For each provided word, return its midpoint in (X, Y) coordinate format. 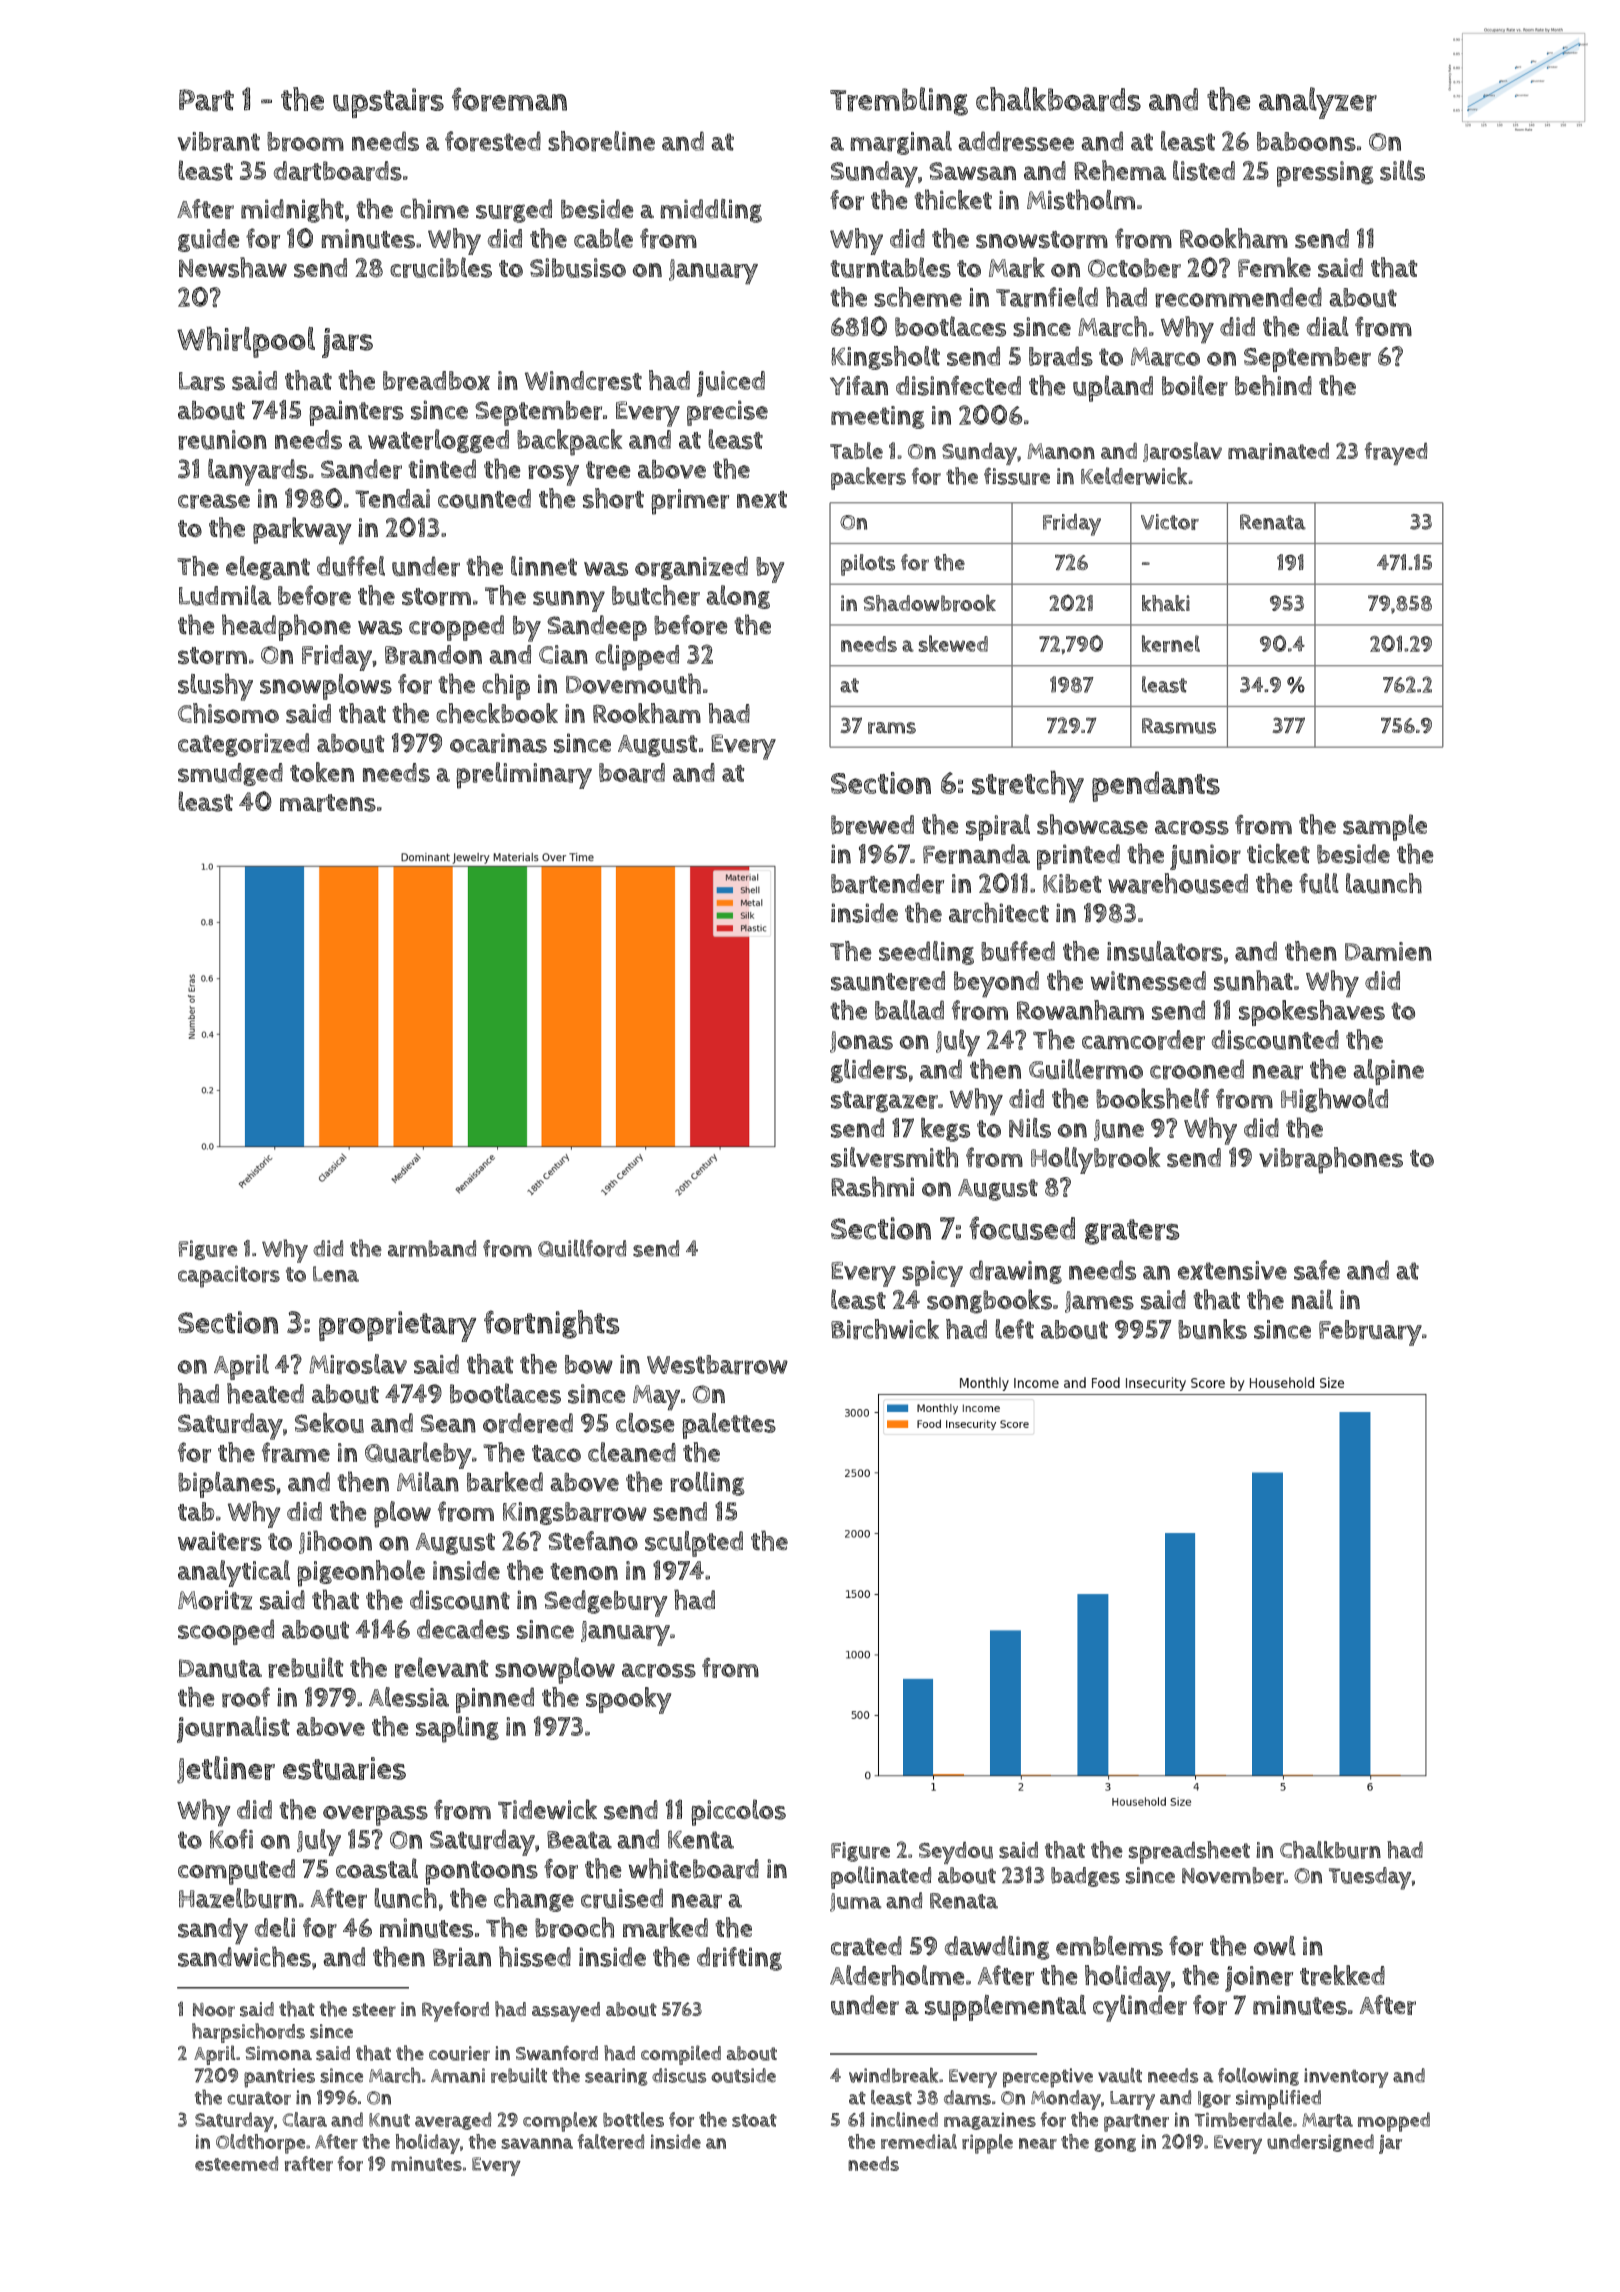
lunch (405, 1898)
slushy (215, 687)
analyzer (1318, 103)
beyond (996, 984)
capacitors (229, 1276)
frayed (1395, 453)
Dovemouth (633, 683)
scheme (918, 297)
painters (356, 413)
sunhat (1253, 980)
